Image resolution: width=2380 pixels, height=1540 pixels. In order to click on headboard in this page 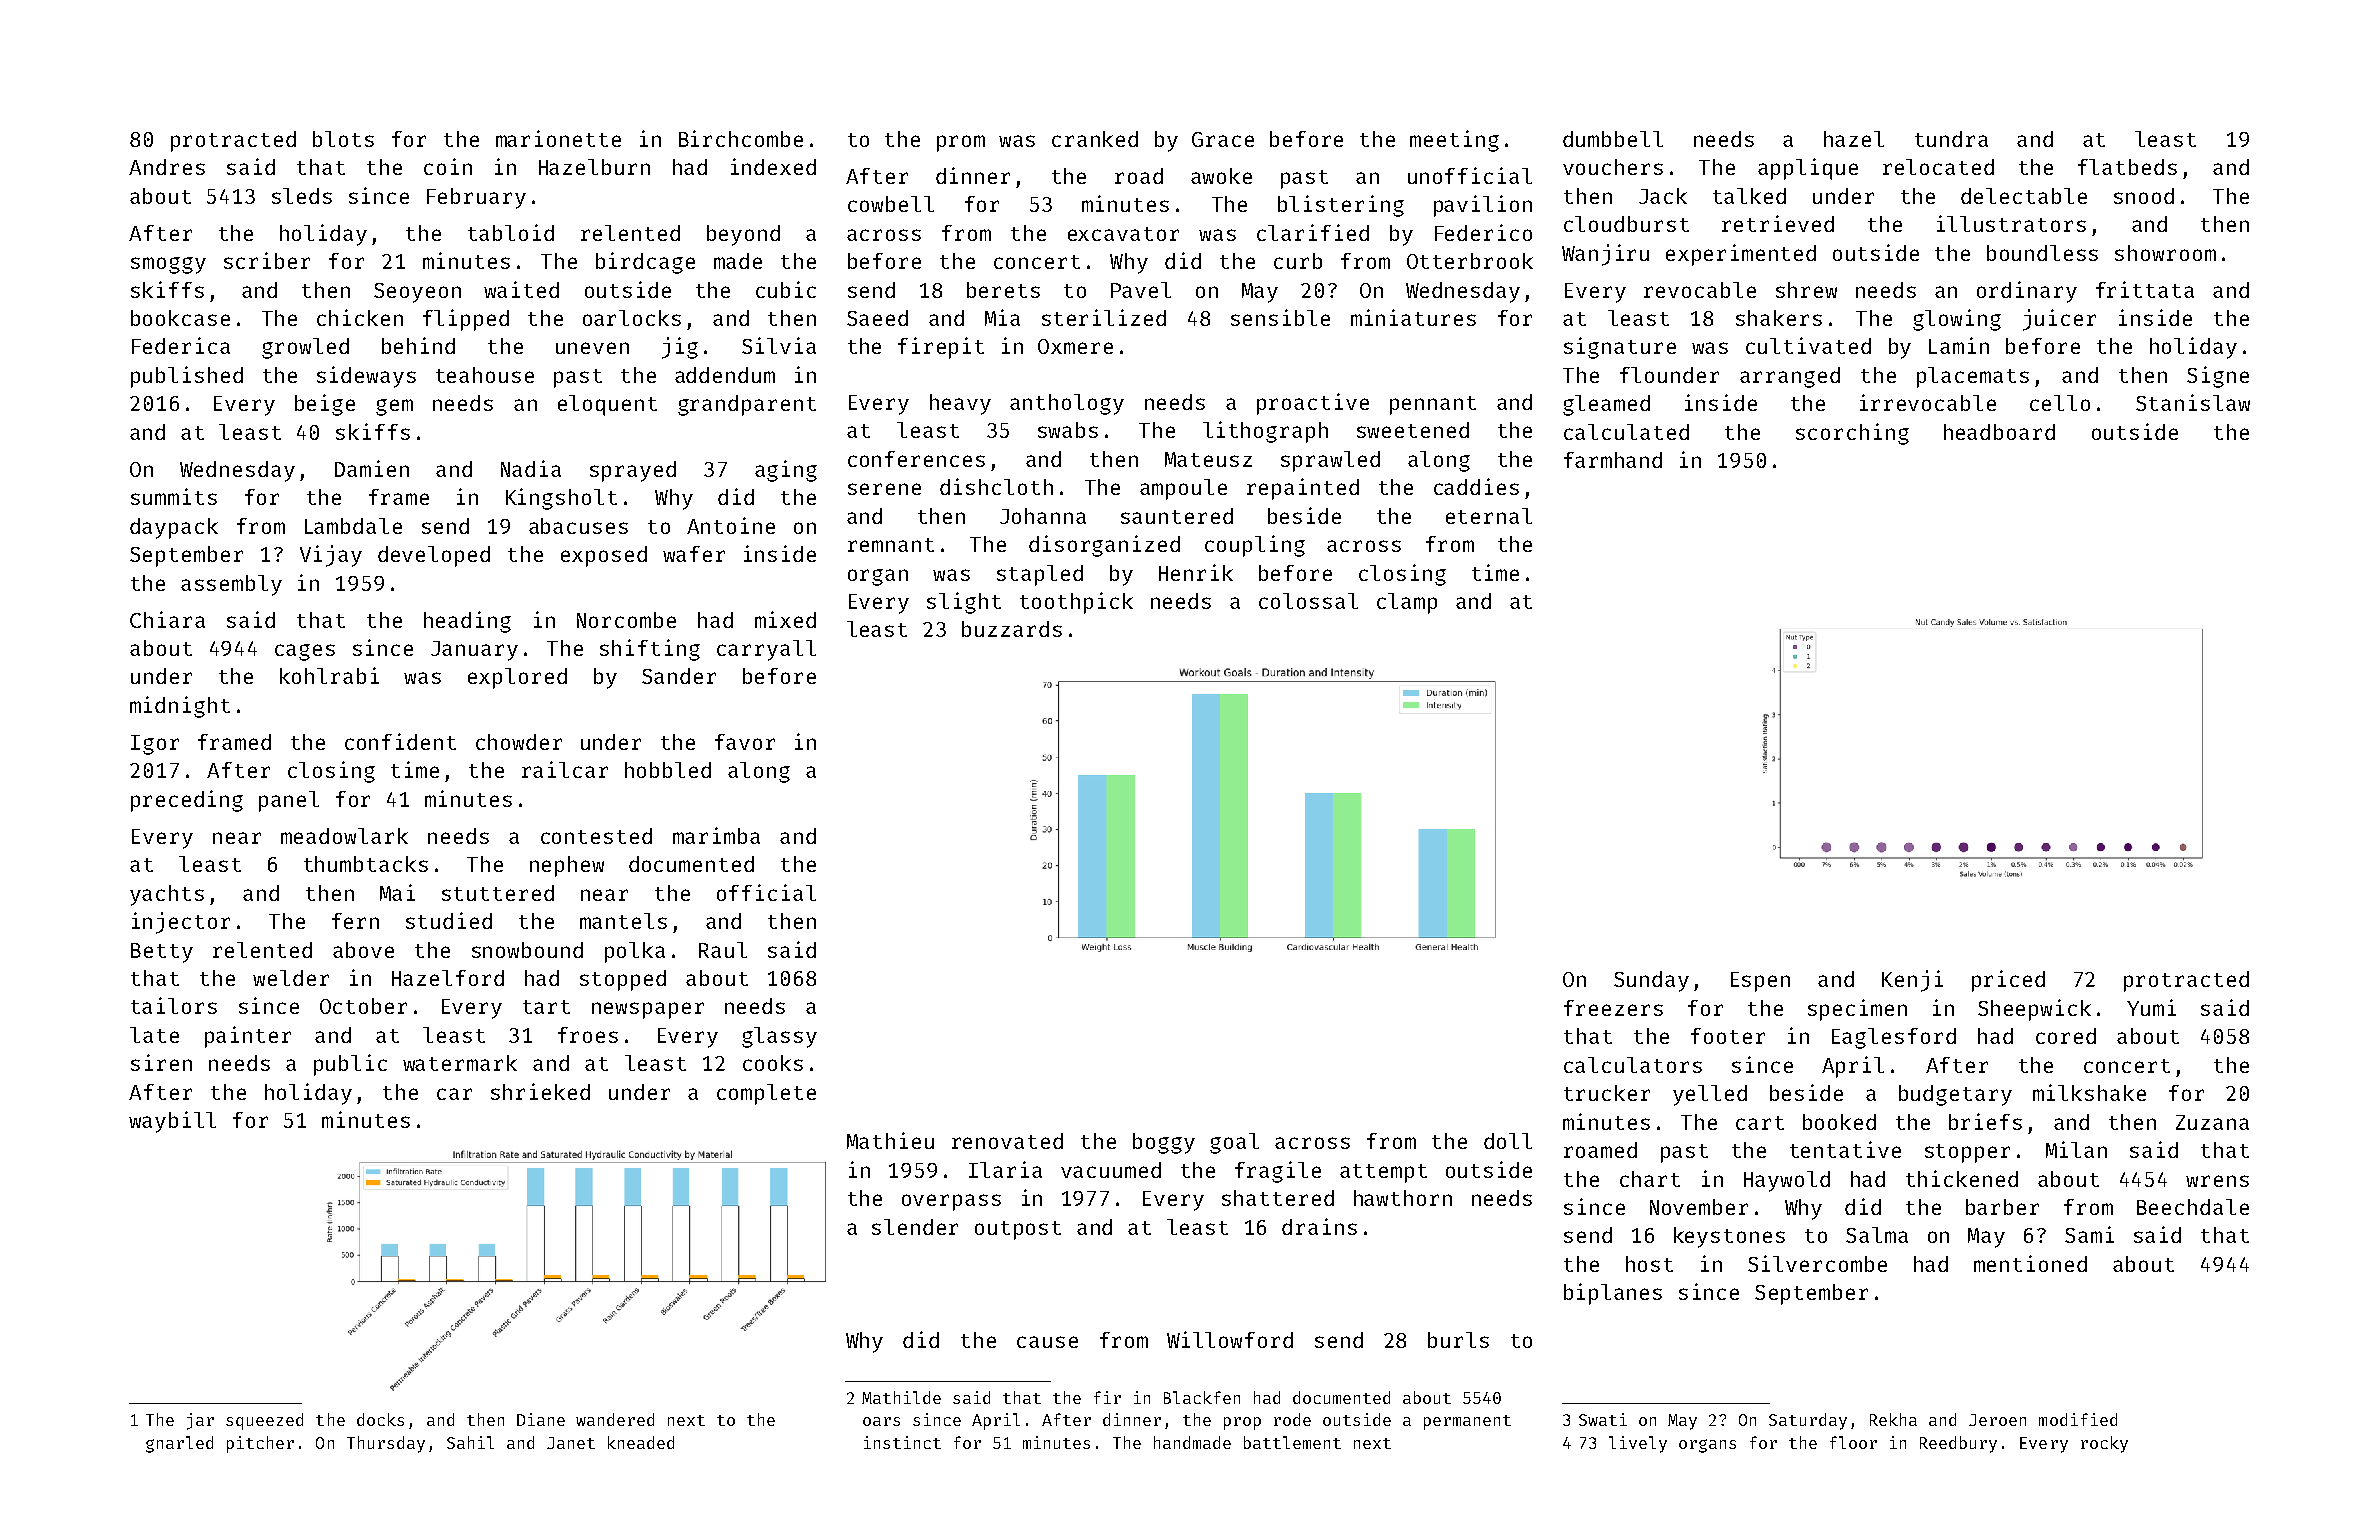, I will do `click(1999, 432)`.
